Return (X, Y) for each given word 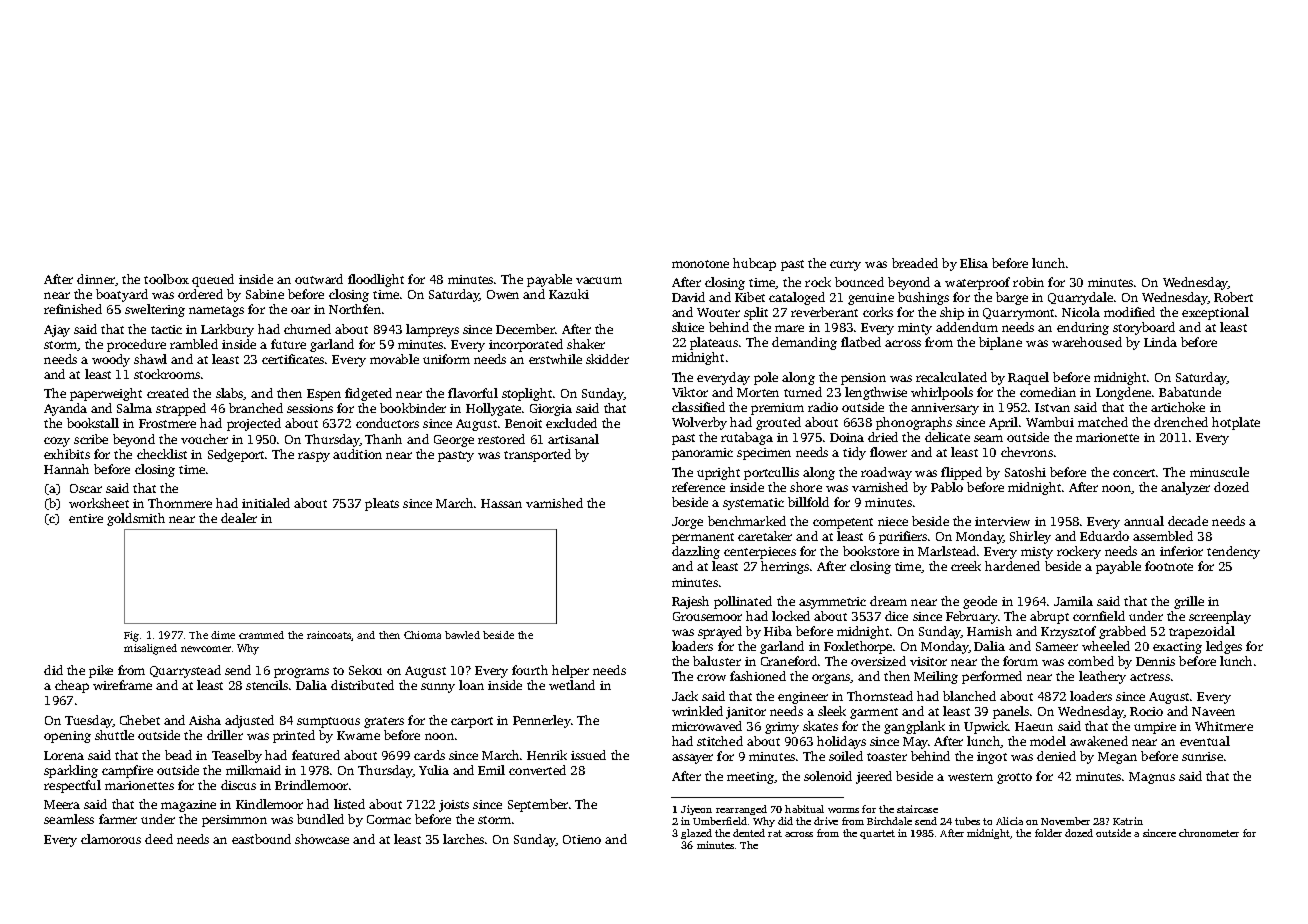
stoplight (527, 394)
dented (749, 833)
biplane (1000, 343)
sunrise (1202, 756)
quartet (877, 834)
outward (319, 279)
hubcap (754, 264)
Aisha (205, 720)
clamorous (111, 839)
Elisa (974, 263)
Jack (685, 696)
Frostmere (167, 423)
